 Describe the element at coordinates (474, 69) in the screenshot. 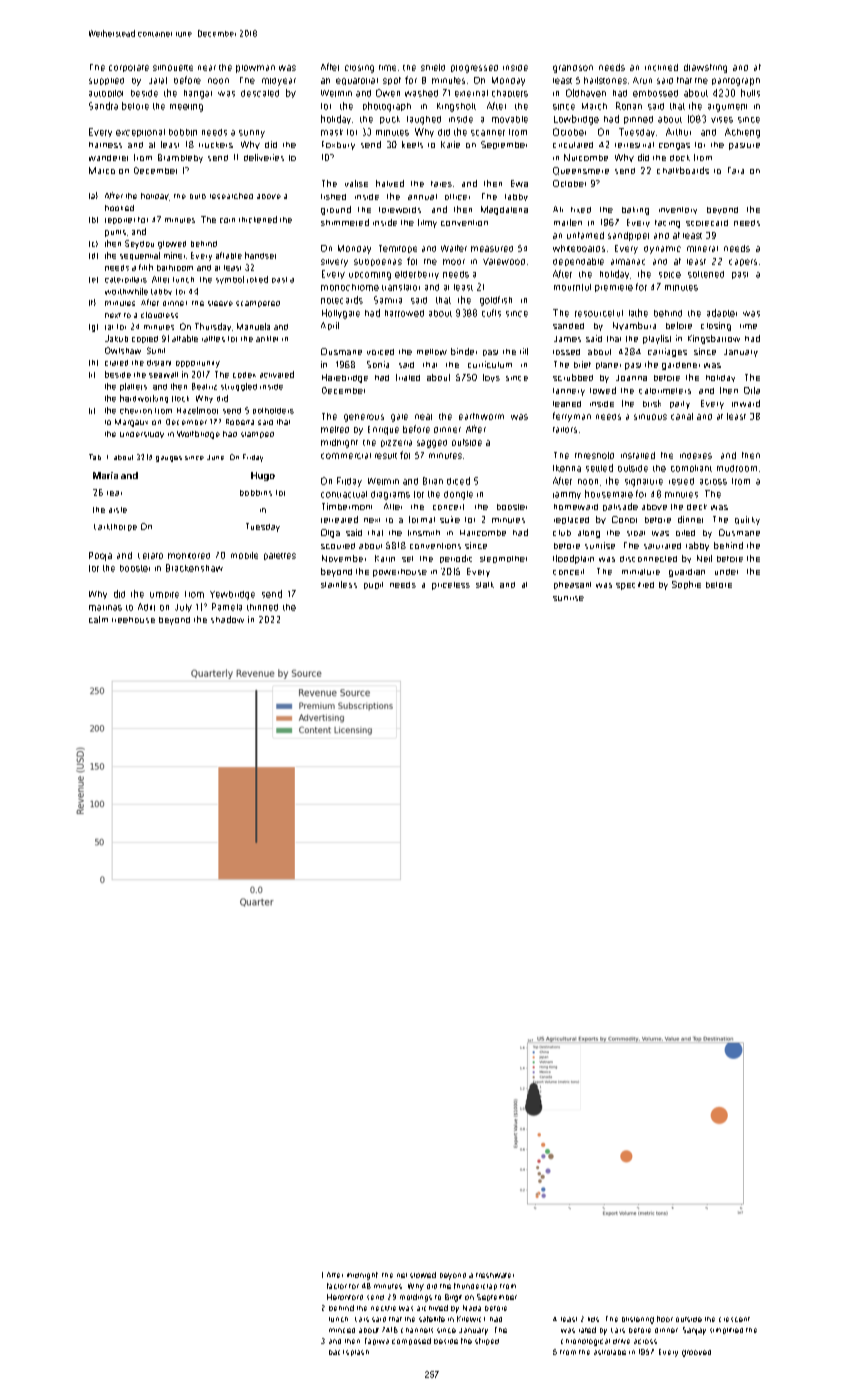

I see `progressed` at that location.
